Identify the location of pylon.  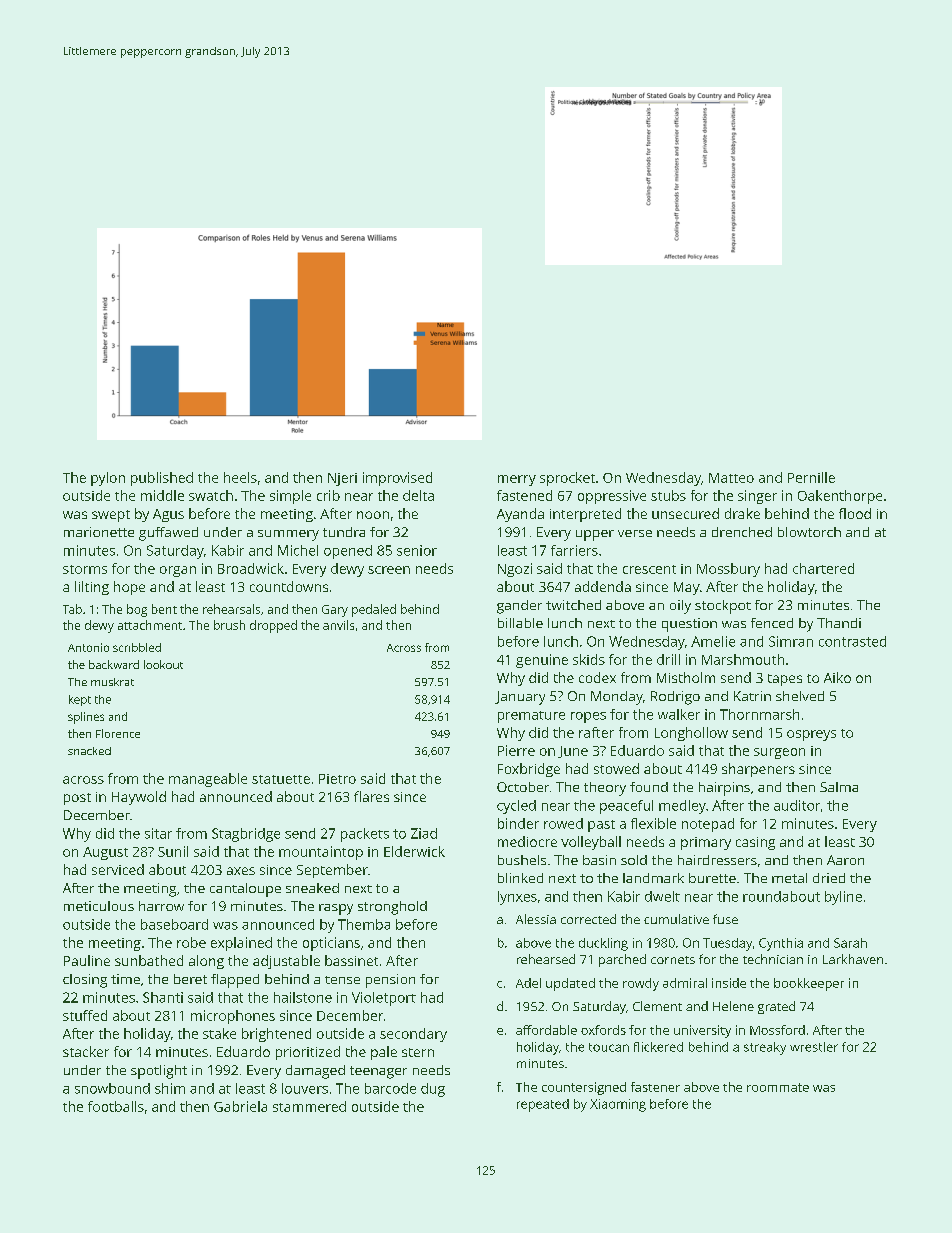
(108, 479).
